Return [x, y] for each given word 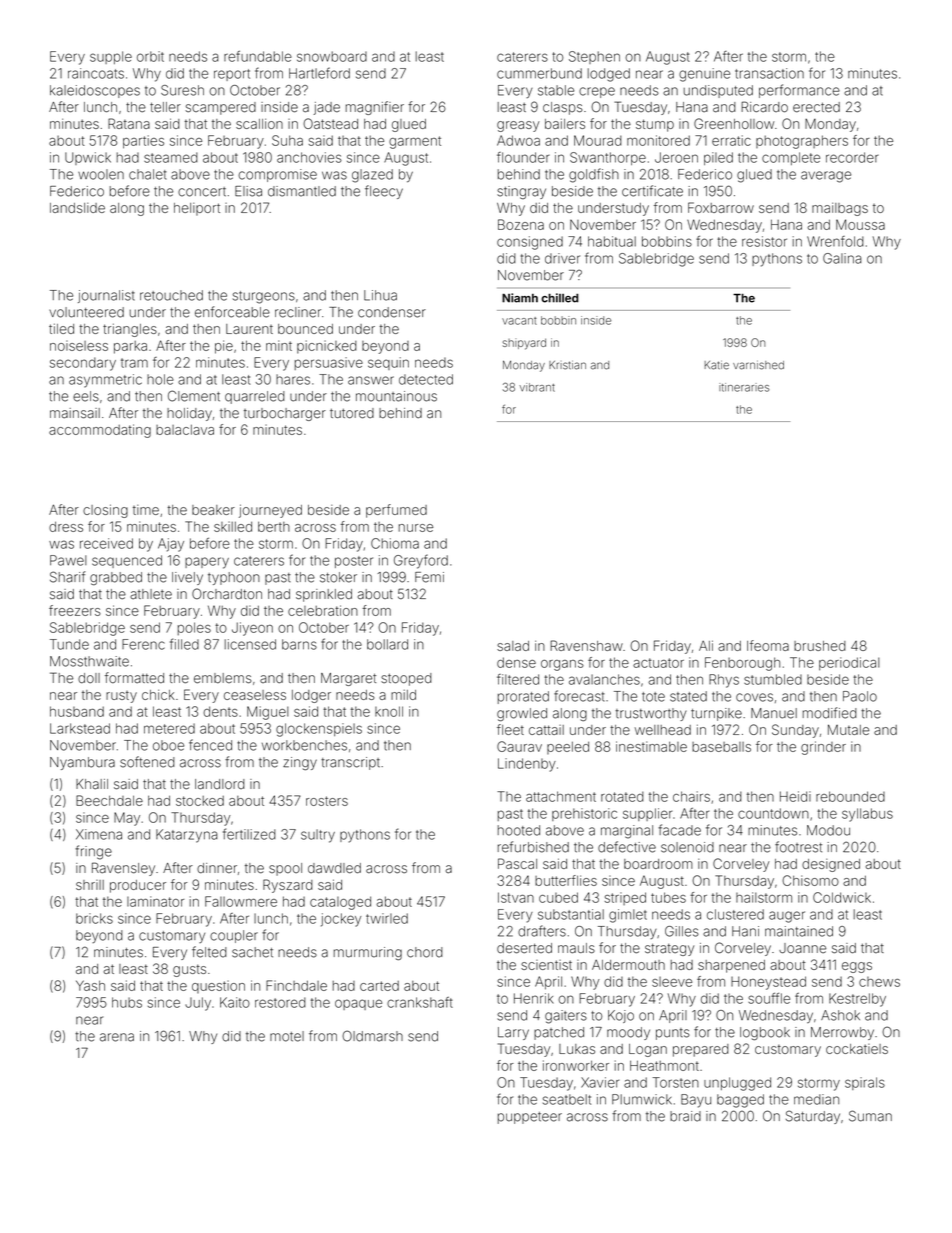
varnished [758, 365]
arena [117, 1037]
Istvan [516, 897]
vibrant [537, 387]
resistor [764, 241]
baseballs [721, 747]
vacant [519, 321]
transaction [769, 73]
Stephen [594, 57]
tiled [61, 328]
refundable [258, 56]
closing [105, 511]
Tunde [69, 644]
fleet [510, 729]
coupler [234, 936]
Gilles [682, 931]
